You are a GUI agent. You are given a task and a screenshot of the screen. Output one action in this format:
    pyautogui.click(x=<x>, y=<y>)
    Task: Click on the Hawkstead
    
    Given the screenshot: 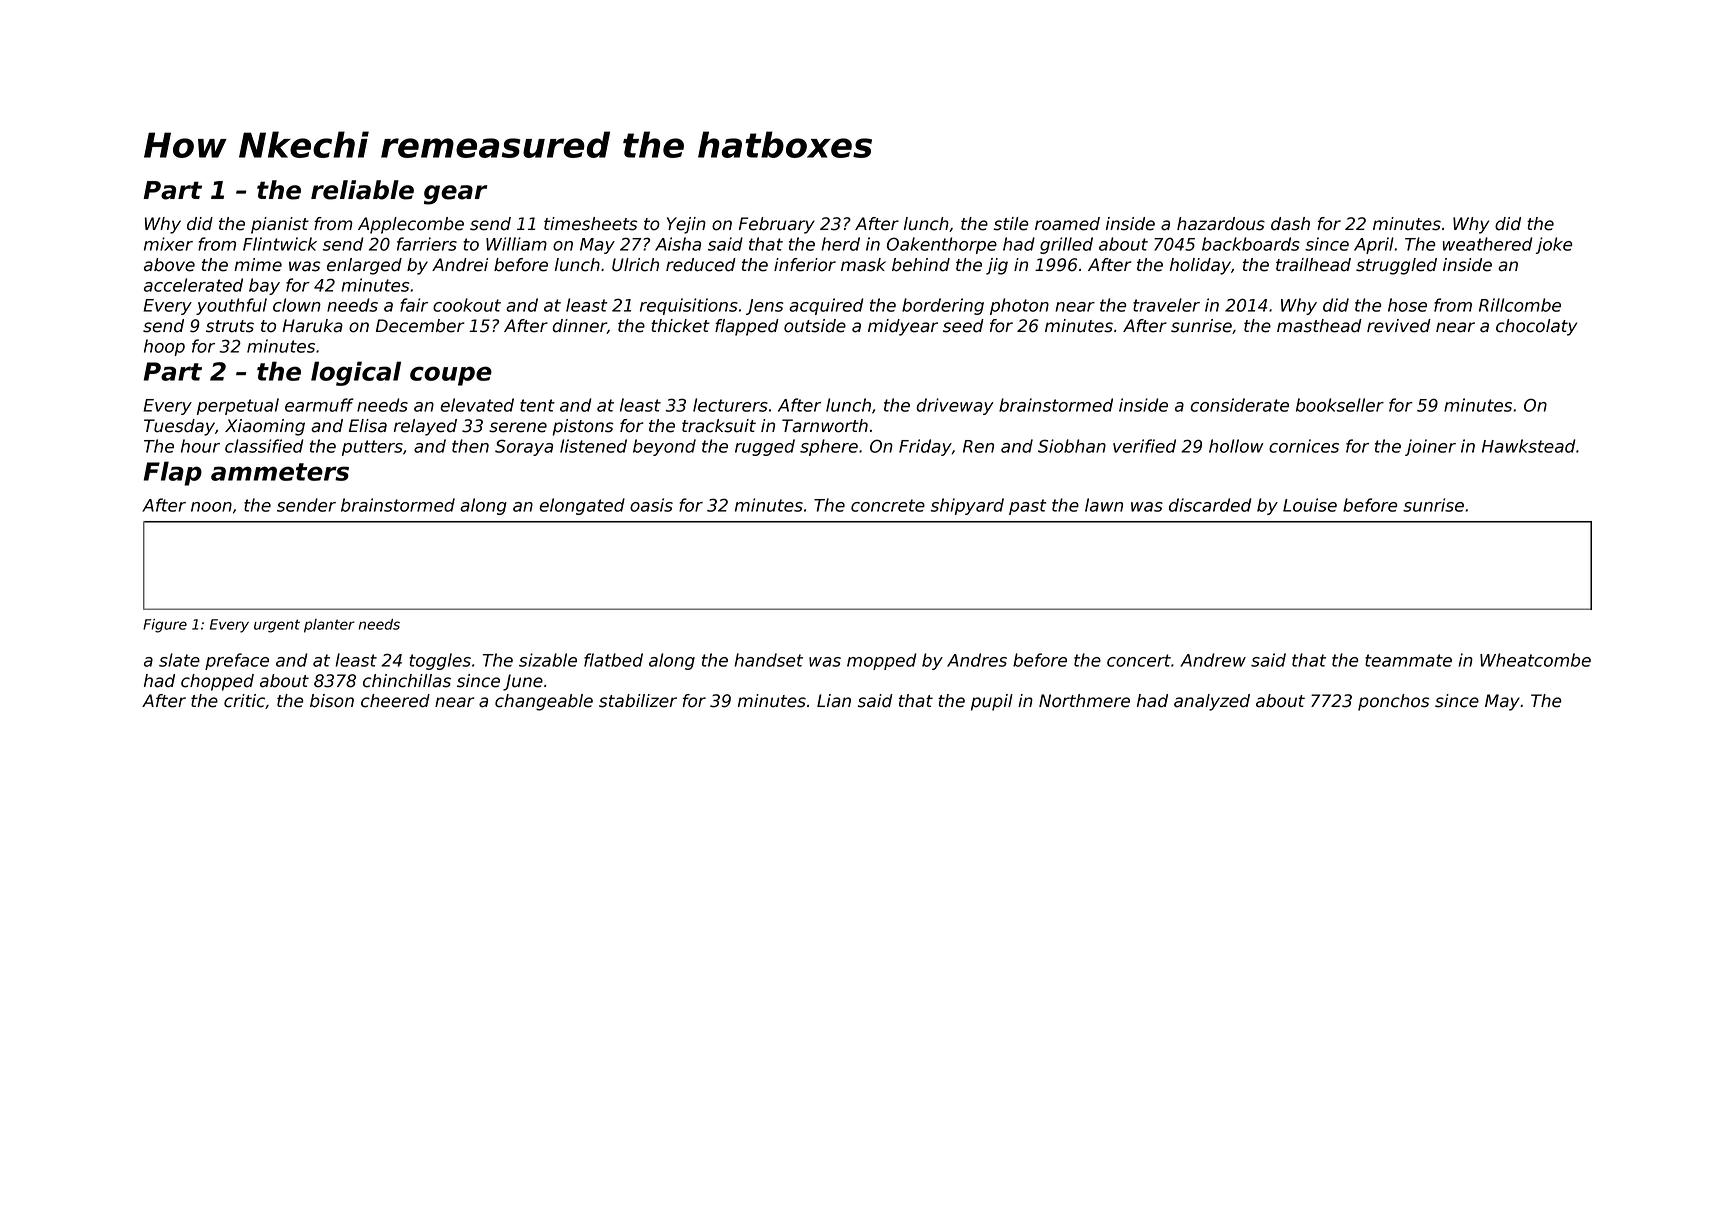 What is the action you would take?
    pyautogui.click(x=1529, y=446)
